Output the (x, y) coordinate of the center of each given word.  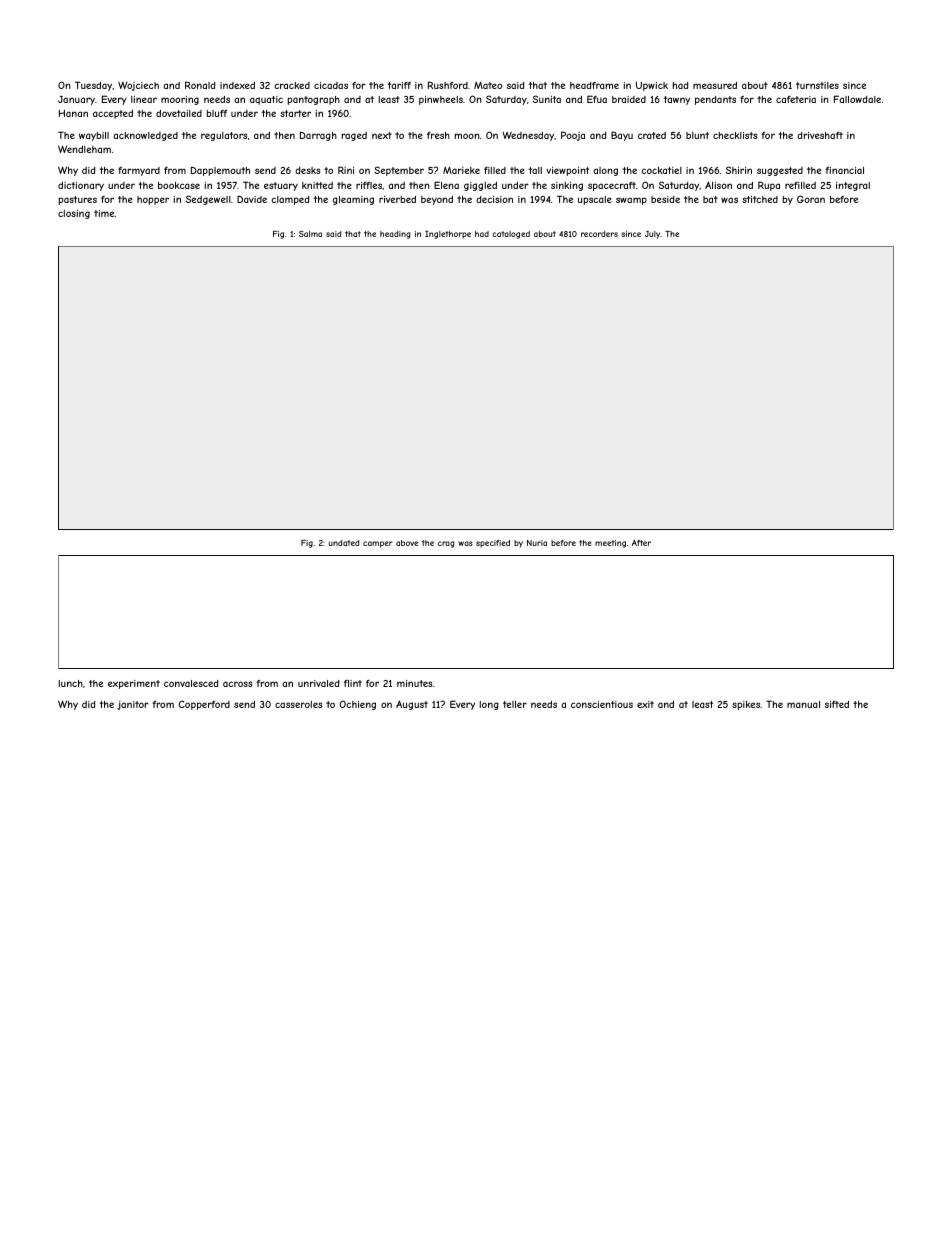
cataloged (511, 235)
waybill (94, 136)
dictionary (81, 186)
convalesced (191, 683)
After (641, 543)
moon (467, 136)
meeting (610, 544)
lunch (71, 683)
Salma (310, 234)
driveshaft (820, 135)
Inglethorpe (448, 235)
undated (344, 543)
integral (853, 186)
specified (493, 544)
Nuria (537, 543)
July (653, 235)
